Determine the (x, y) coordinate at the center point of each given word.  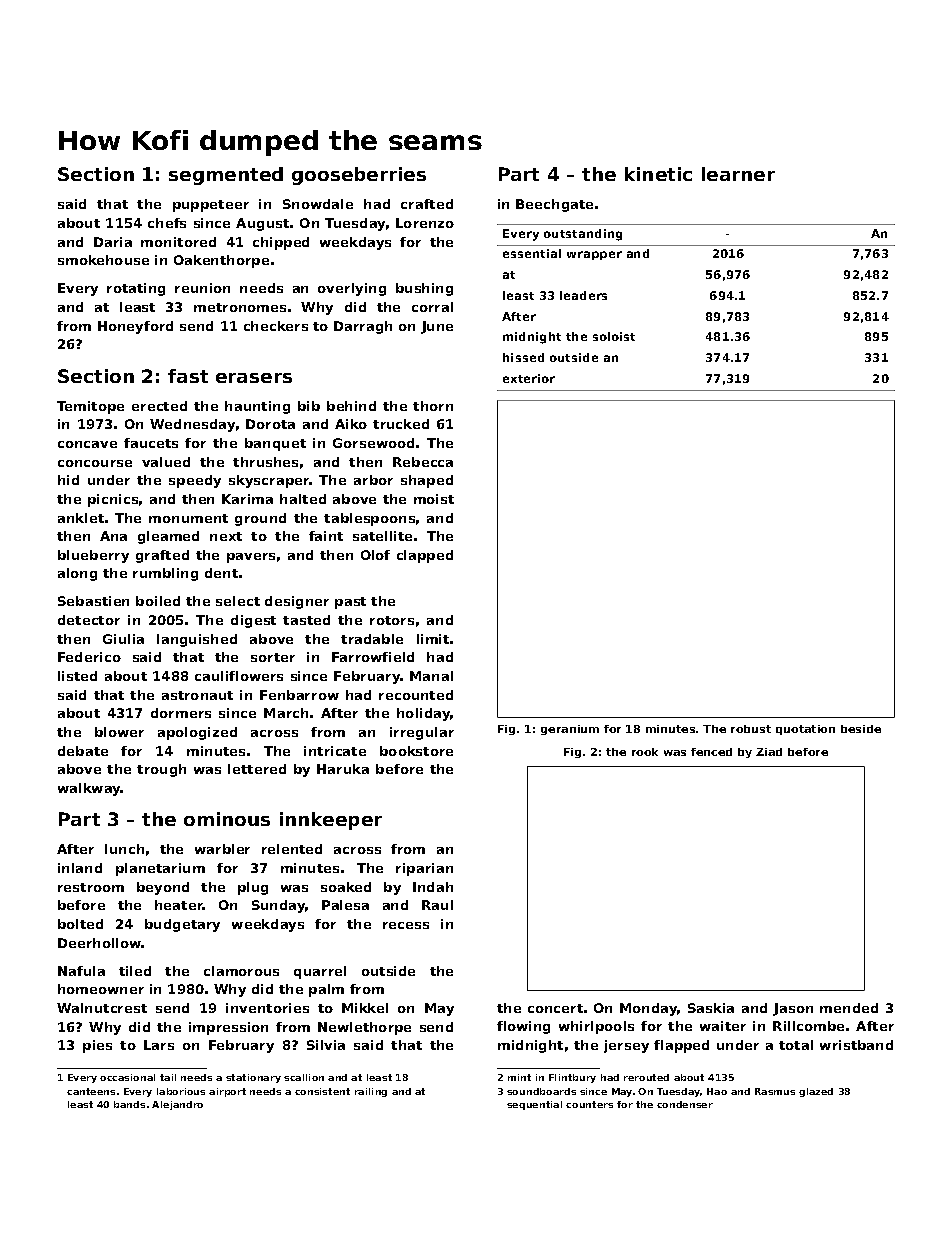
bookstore (416, 751)
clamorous (241, 971)
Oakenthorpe (221, 261)
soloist (614, 336)
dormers (181, 713)
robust (751, 729)
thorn (433, 406)
